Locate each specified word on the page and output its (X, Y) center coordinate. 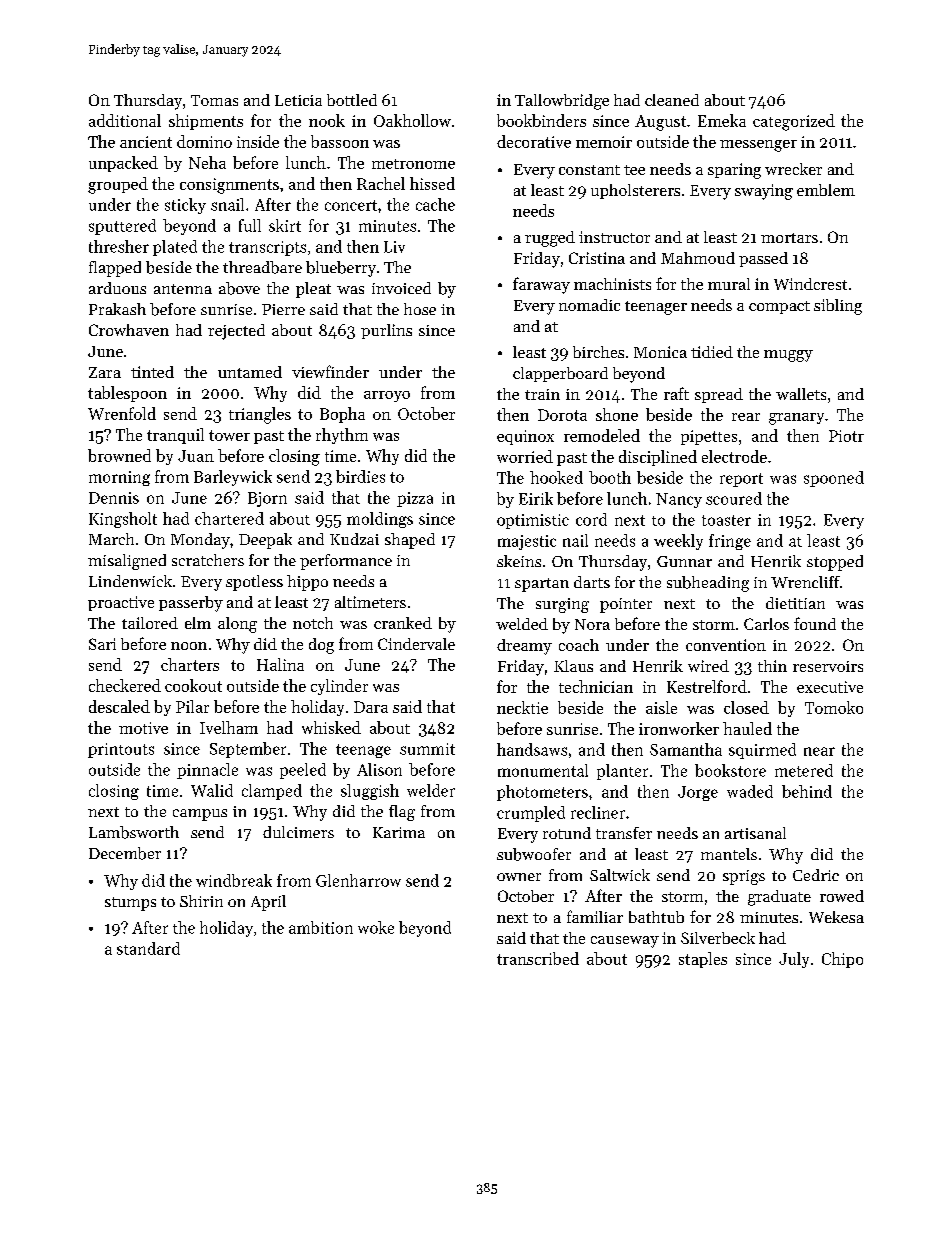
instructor (614, 237)
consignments (229, 186)
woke (376, 927)
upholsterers (635, 191)
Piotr (846, 436)
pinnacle (207, 771)
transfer (624, 833)
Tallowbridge (562, 102)
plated (175, 248)
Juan (196, 456)
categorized (794, 122)
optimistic (533, 521)
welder (431, 790)
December (125, 853)
